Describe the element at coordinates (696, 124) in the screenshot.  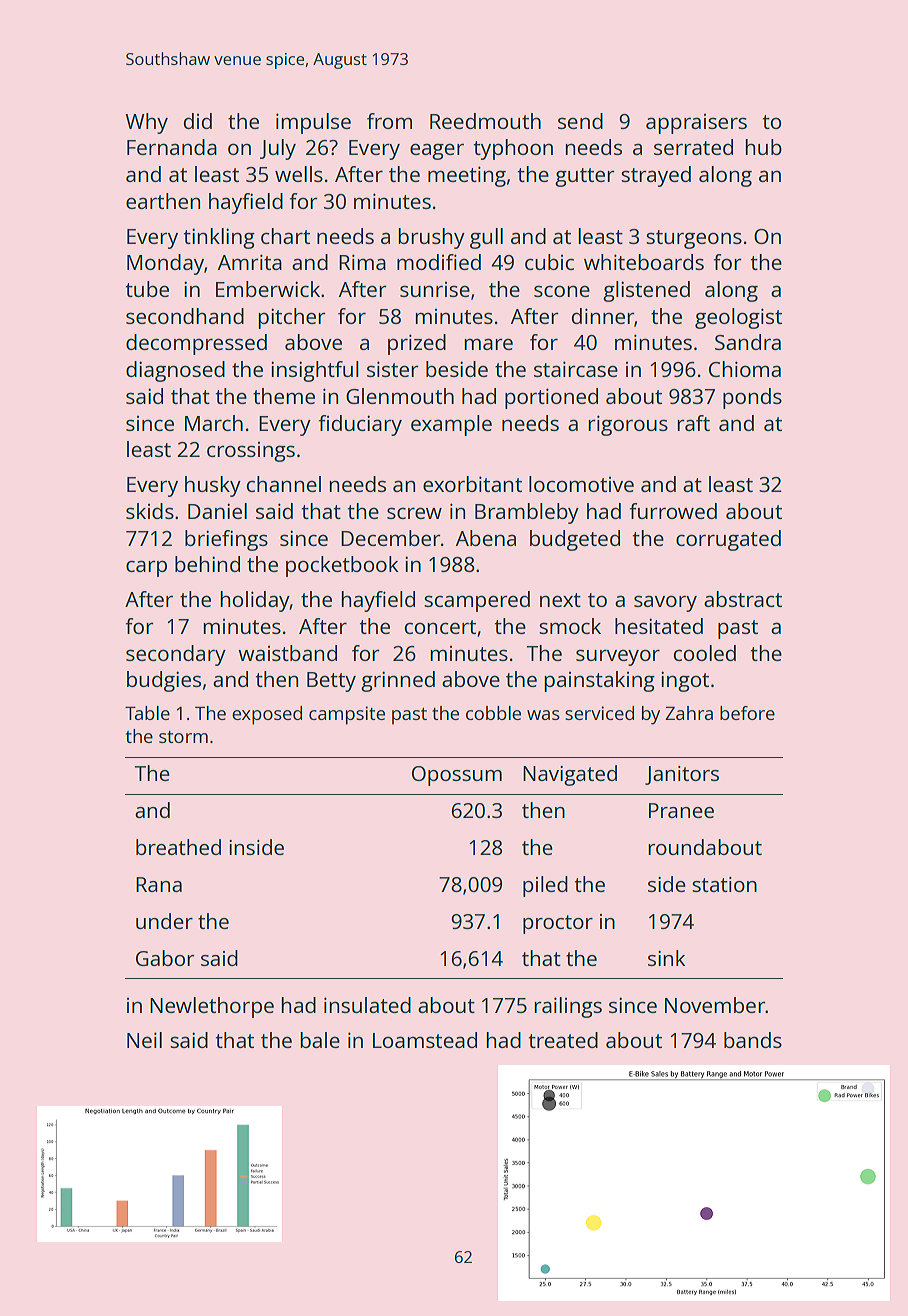
I see `appraisers` at that location.
